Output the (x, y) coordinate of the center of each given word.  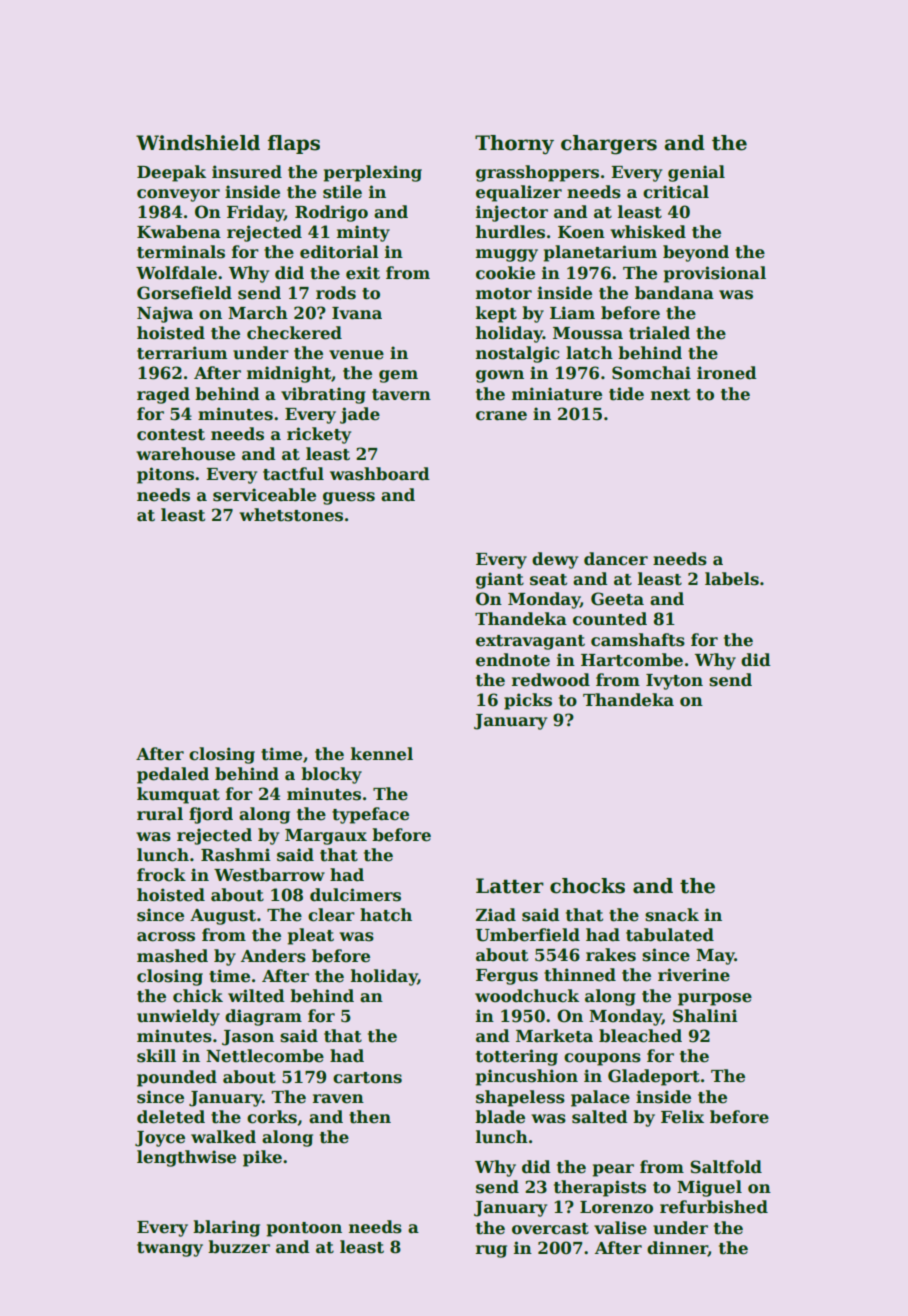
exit (363, 273)
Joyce (160, 1139)
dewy (555, 560)
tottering (517, 1057)
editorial (339, 252)
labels (732, 579)
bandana (674, 293)
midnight (289, 374)
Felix (682, 1117)
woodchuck (527, 996)
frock (161, 875)
